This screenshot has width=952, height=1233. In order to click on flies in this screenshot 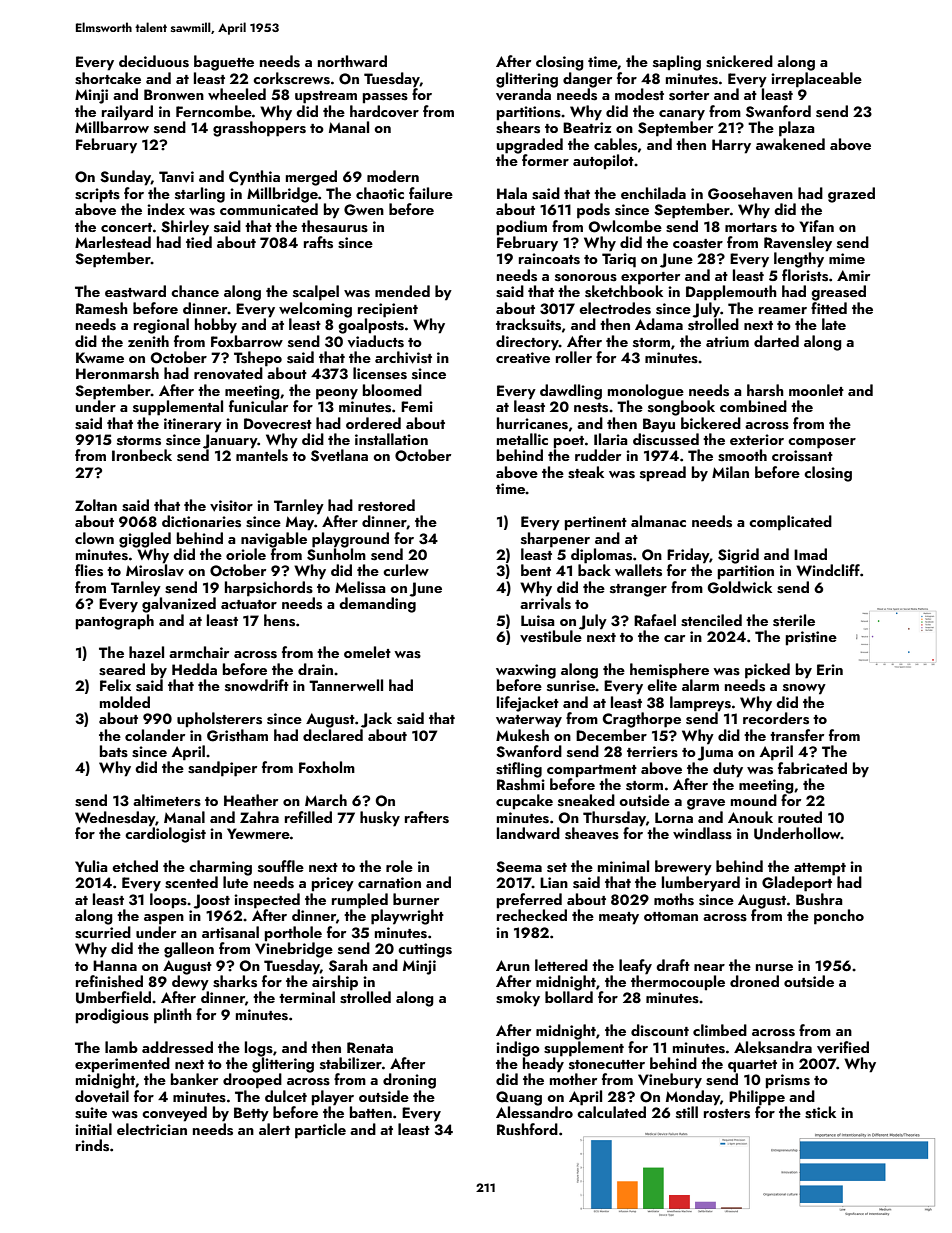, I will do `click(89, 570)`.
